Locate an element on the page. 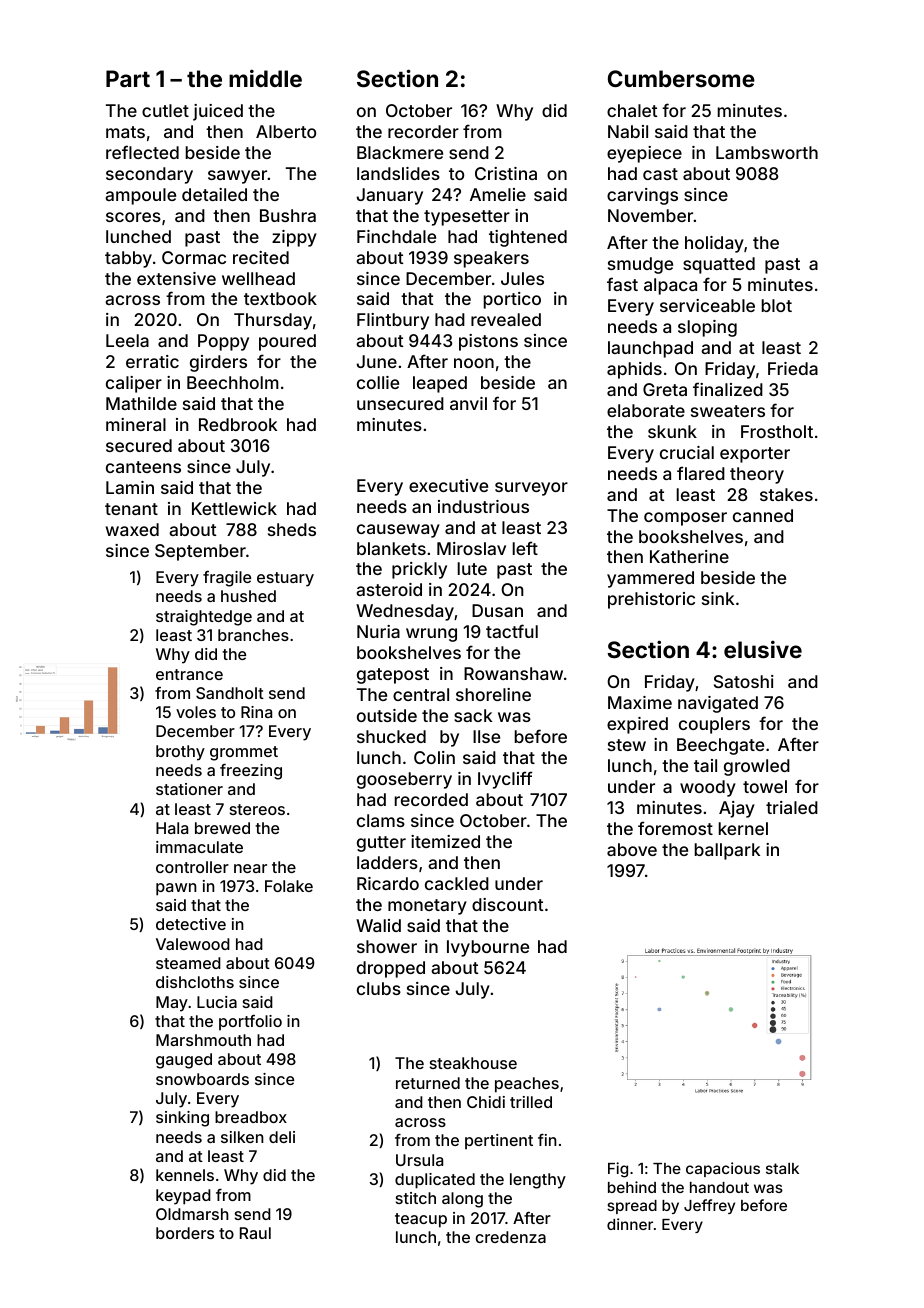 The width and height of the page is (924, 1308). borders is located at coordinates (185, 1233).
